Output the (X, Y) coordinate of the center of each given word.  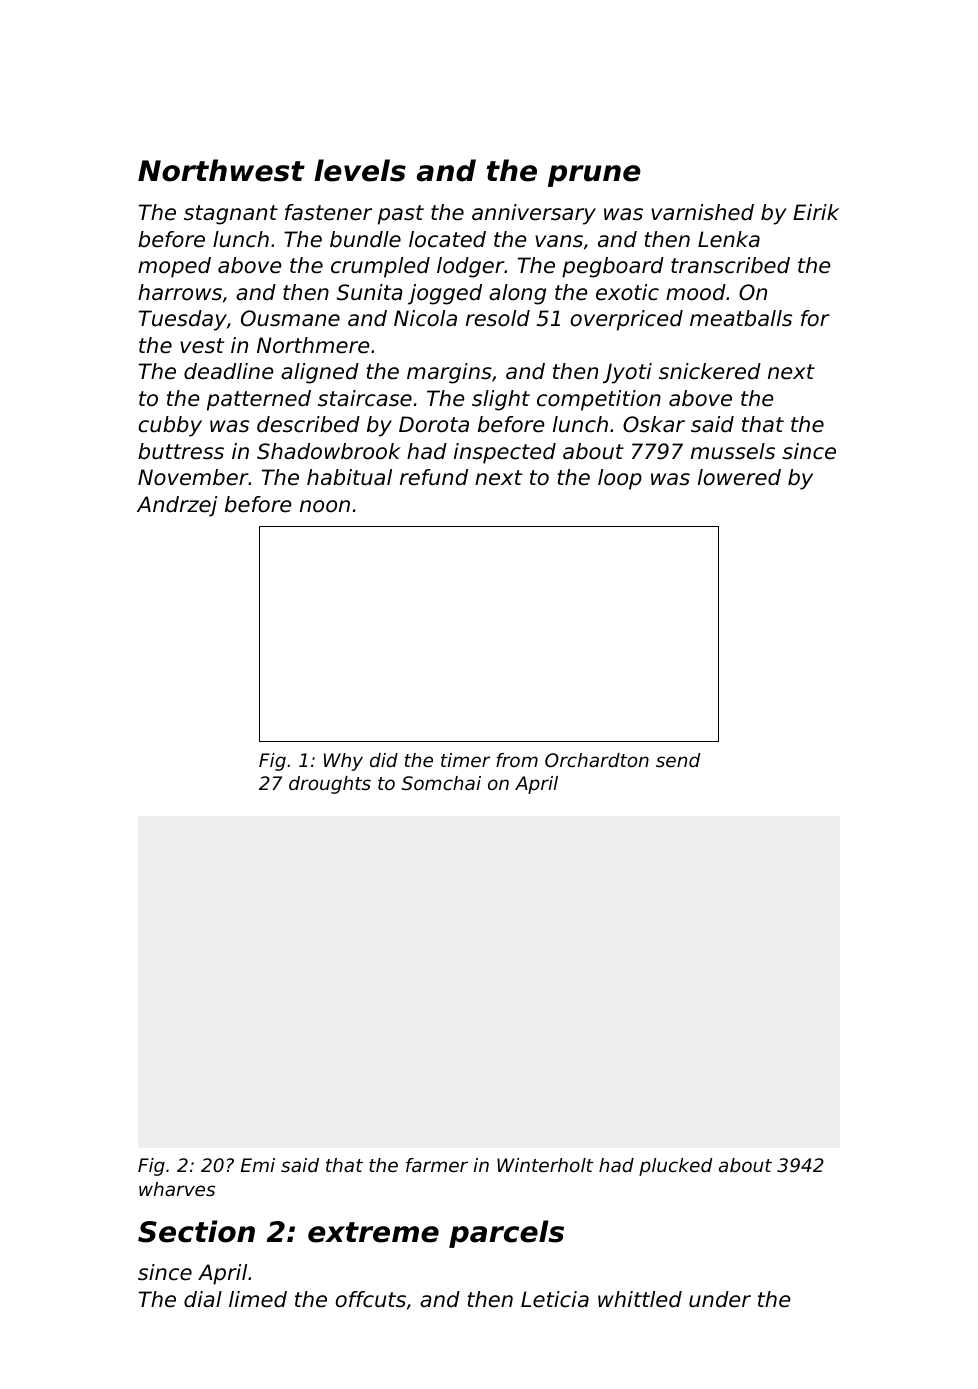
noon (325, 506)
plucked (675, 1167)
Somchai (441, 783)
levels (360, 170)
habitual (349, 477)
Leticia (555, 1299)
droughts (330, 785)
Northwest (221, 170)
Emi (258, 1165)
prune (594, 176)
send (678, 760)
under (720, 1299)
